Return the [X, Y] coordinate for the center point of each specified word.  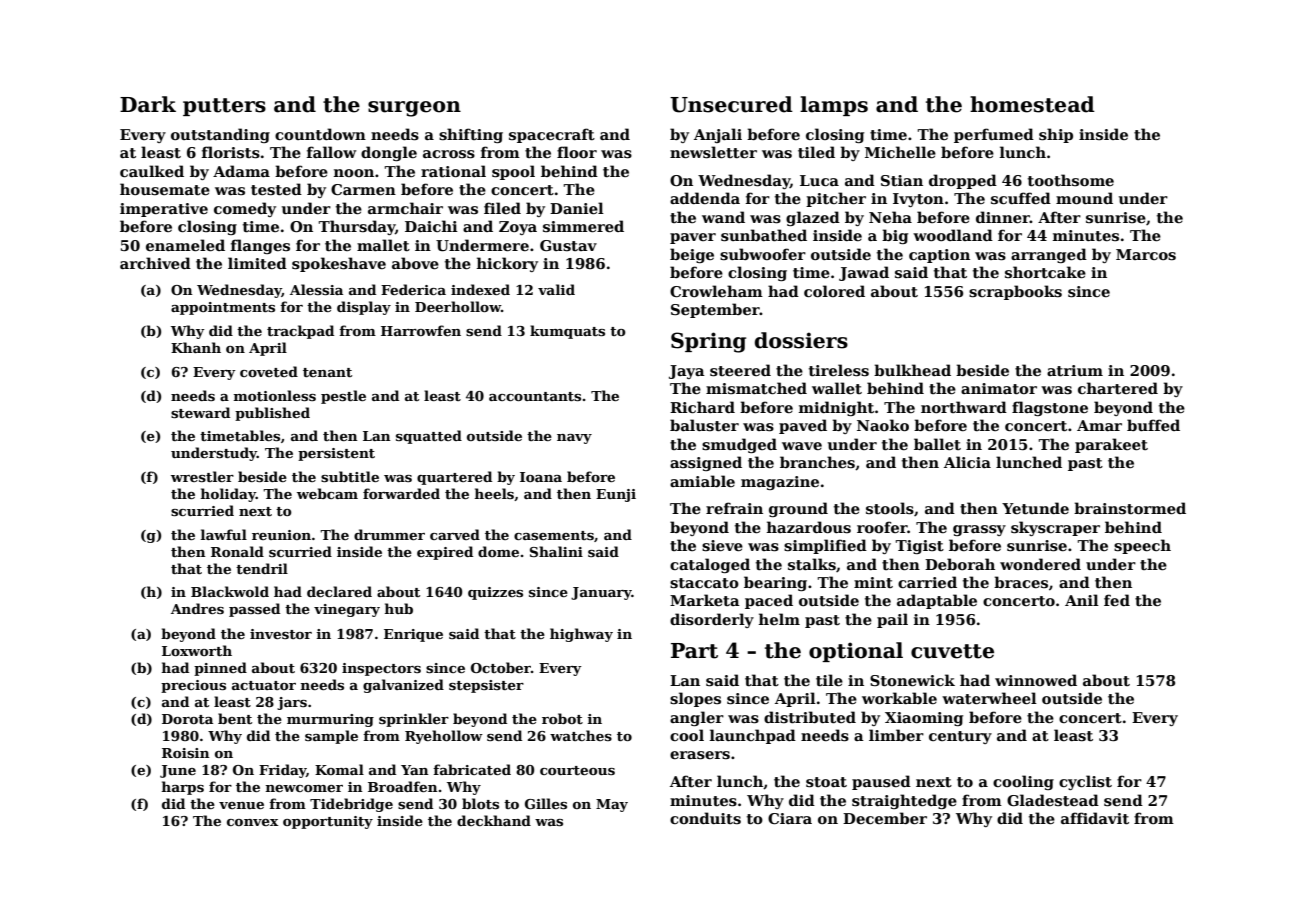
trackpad [300, 332]
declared [339, 591]
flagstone [1050, 408]
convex [252, 822]
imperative [164, 210]
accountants [535, 396]
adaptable [937, 601]
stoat [826, 782]
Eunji [616, 495]
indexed [480, 289]
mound [1084, 198]
